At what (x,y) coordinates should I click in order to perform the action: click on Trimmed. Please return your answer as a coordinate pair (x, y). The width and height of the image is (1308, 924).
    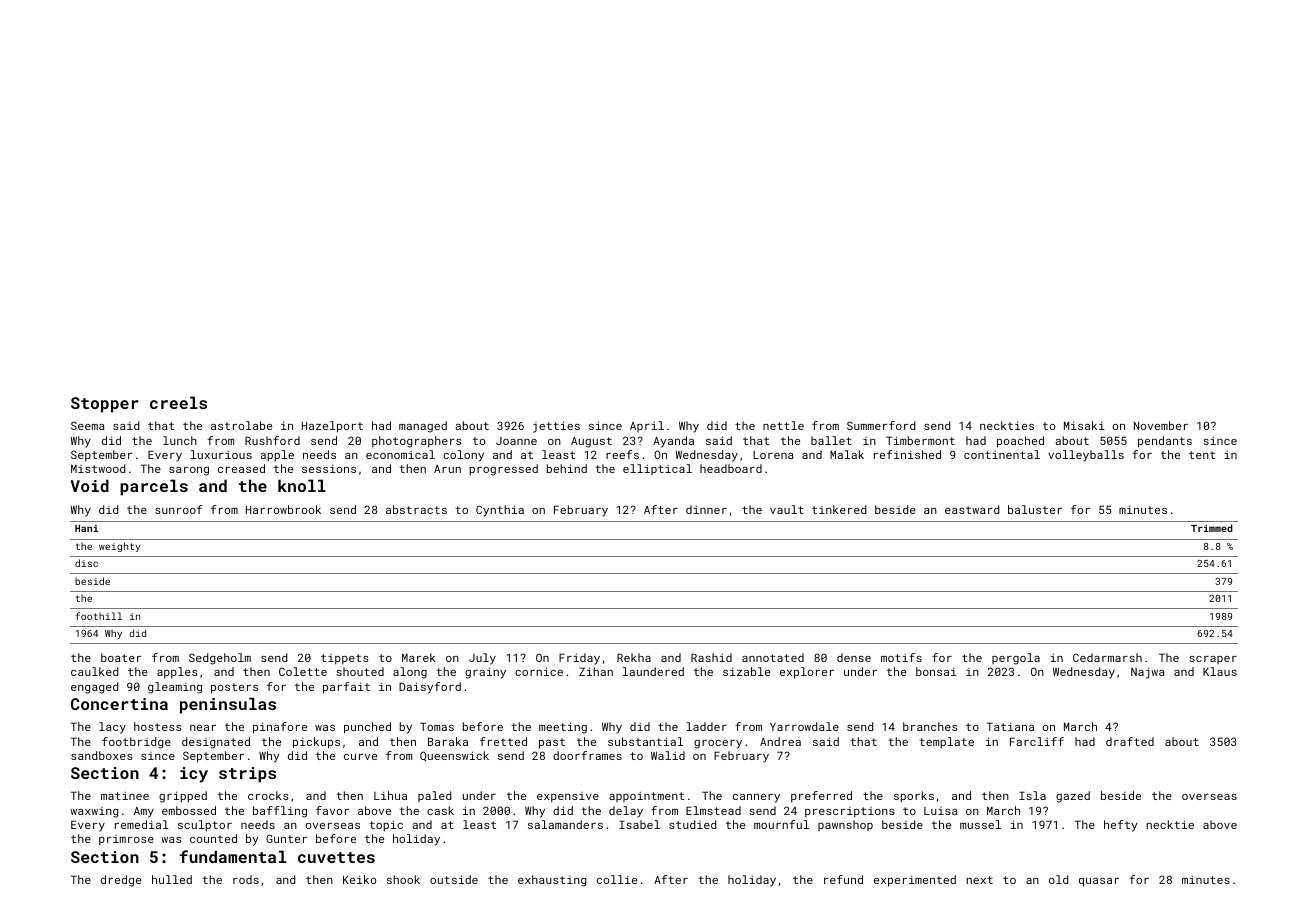
    Looking at the image, I should click on (1212, 528).
